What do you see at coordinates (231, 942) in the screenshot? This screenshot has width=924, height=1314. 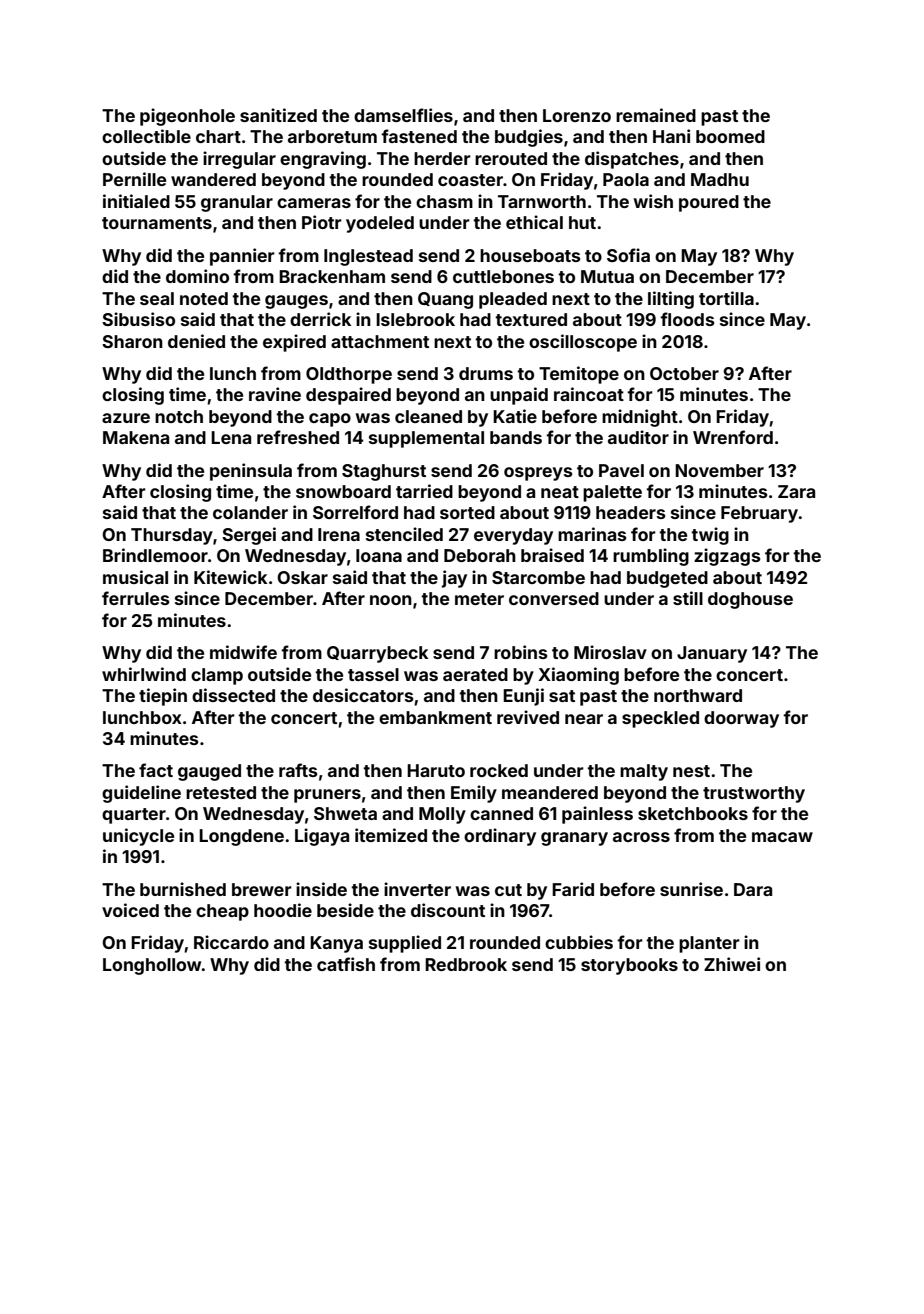 I see `Riccardo` at bounding box center [231, 942].
